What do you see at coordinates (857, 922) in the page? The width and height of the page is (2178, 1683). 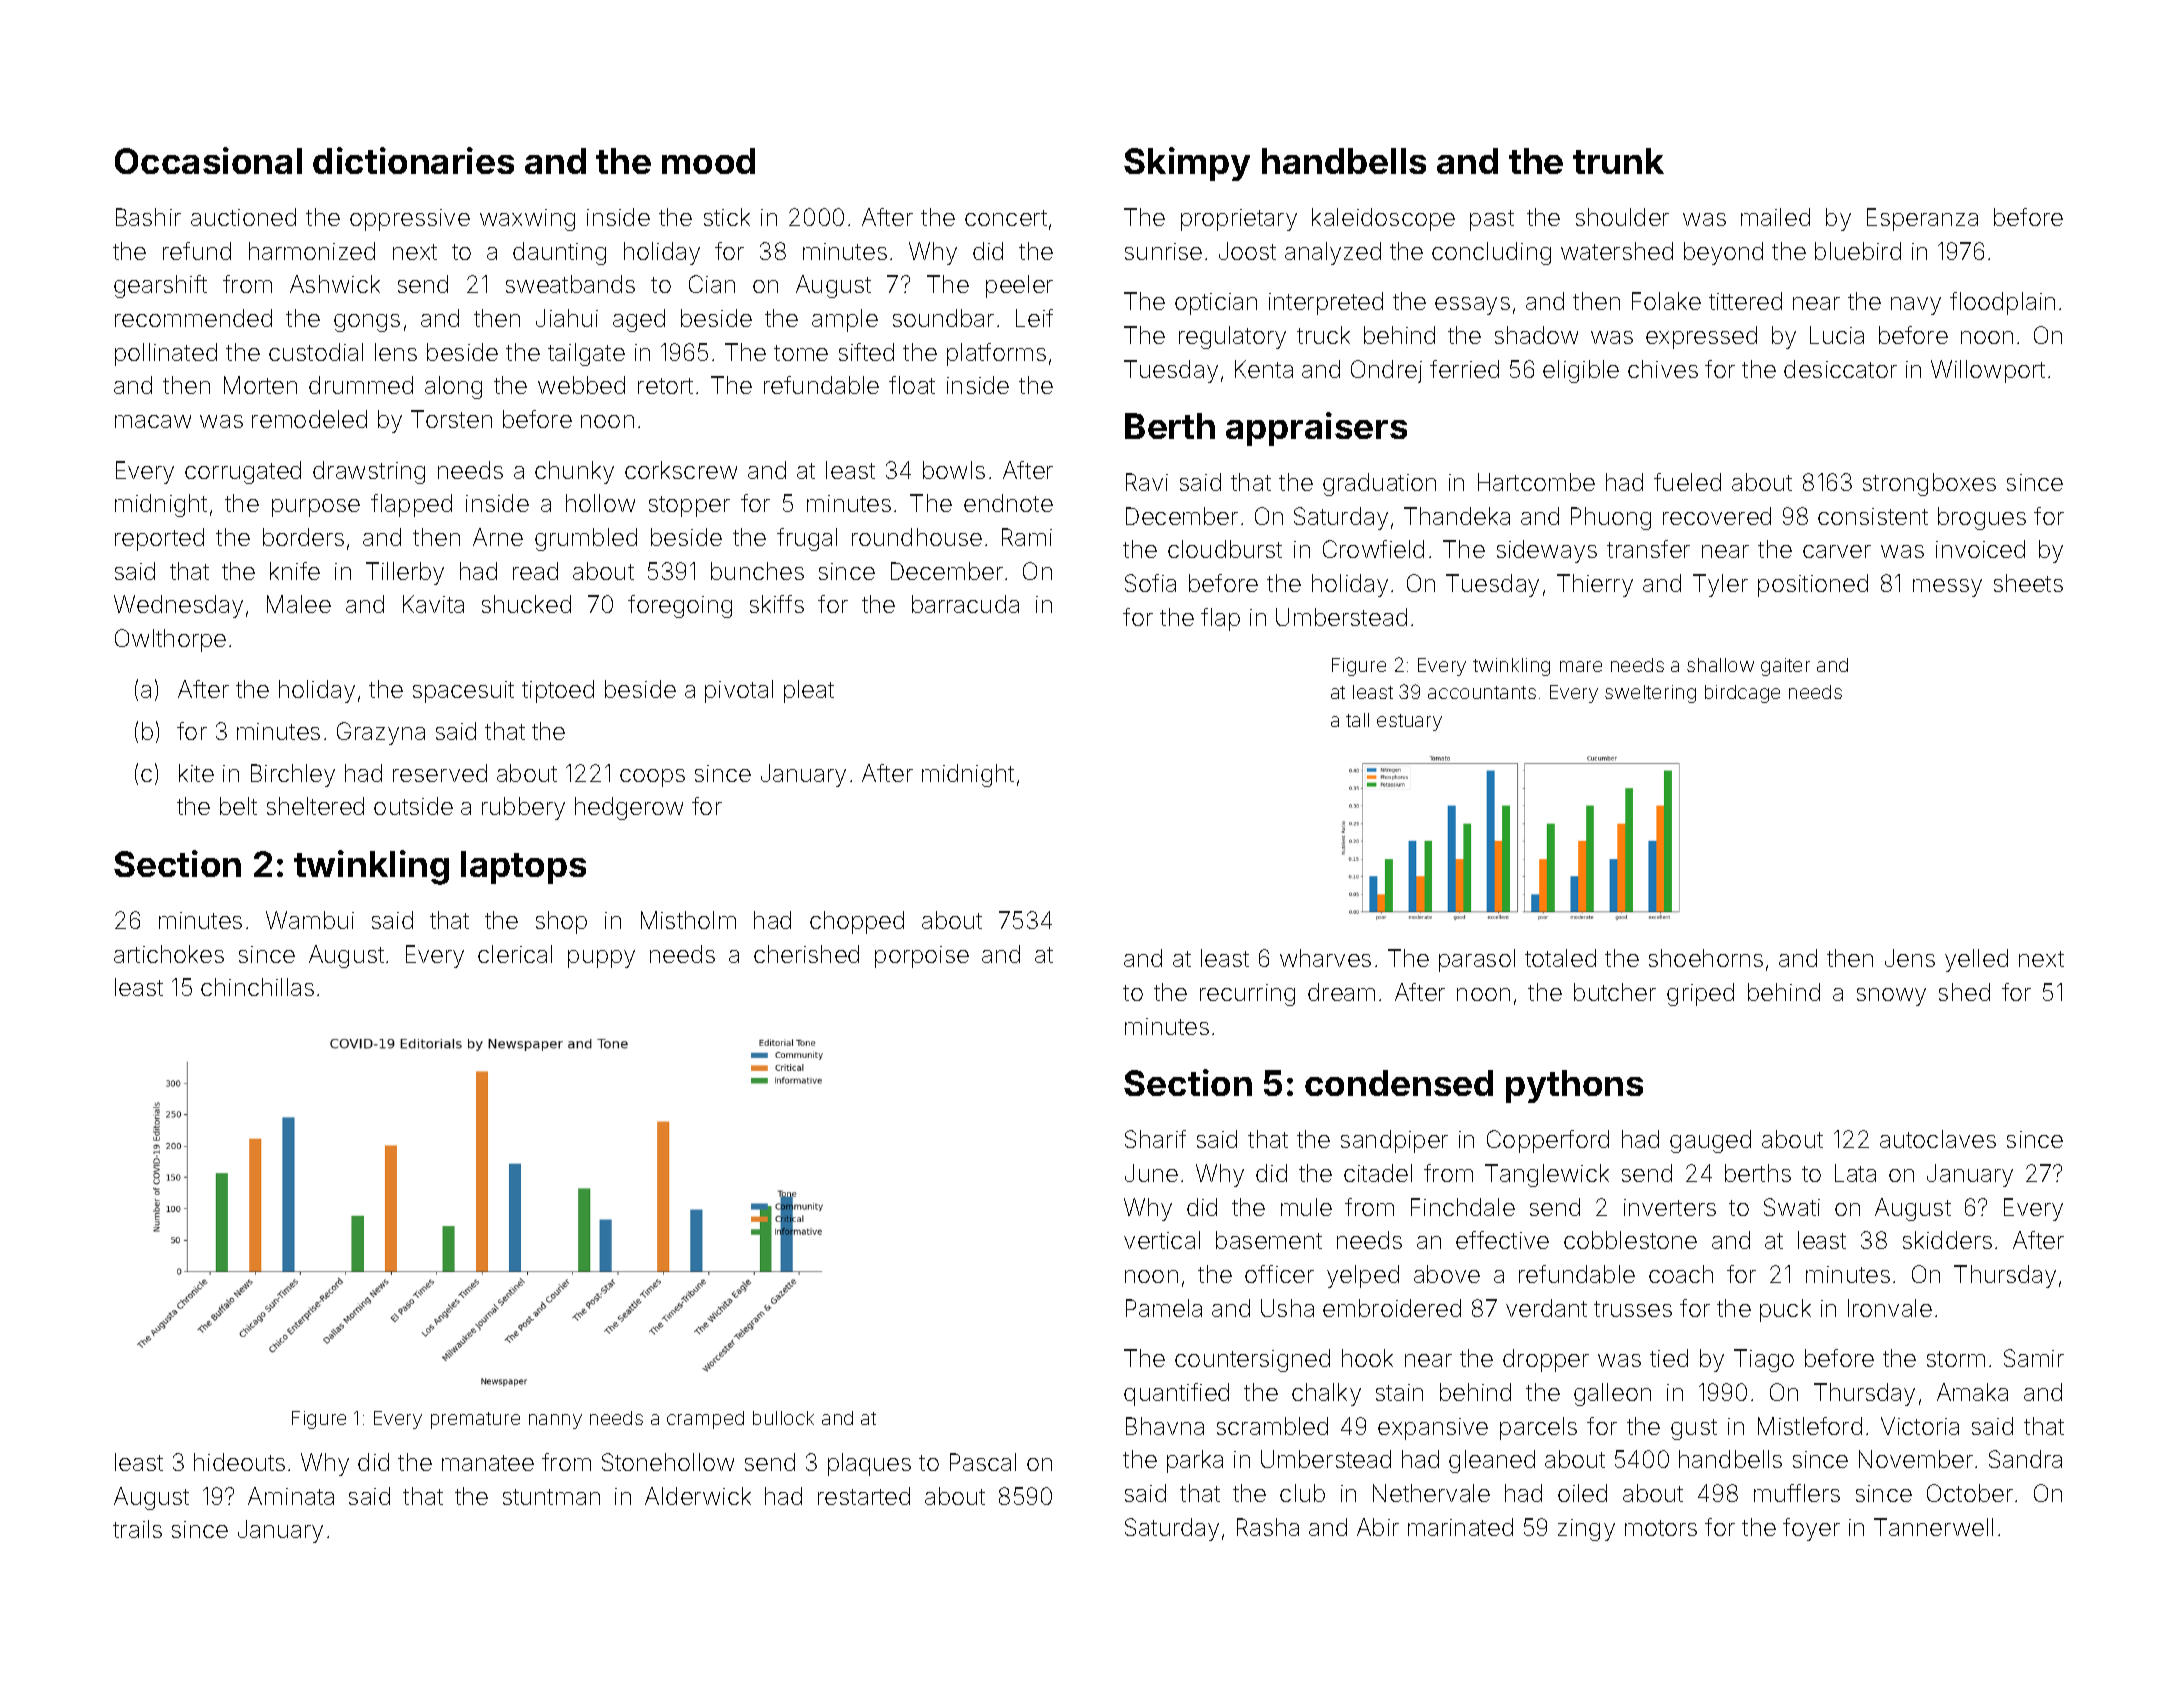 I see `chopped` at bounding box center [857, 922].
